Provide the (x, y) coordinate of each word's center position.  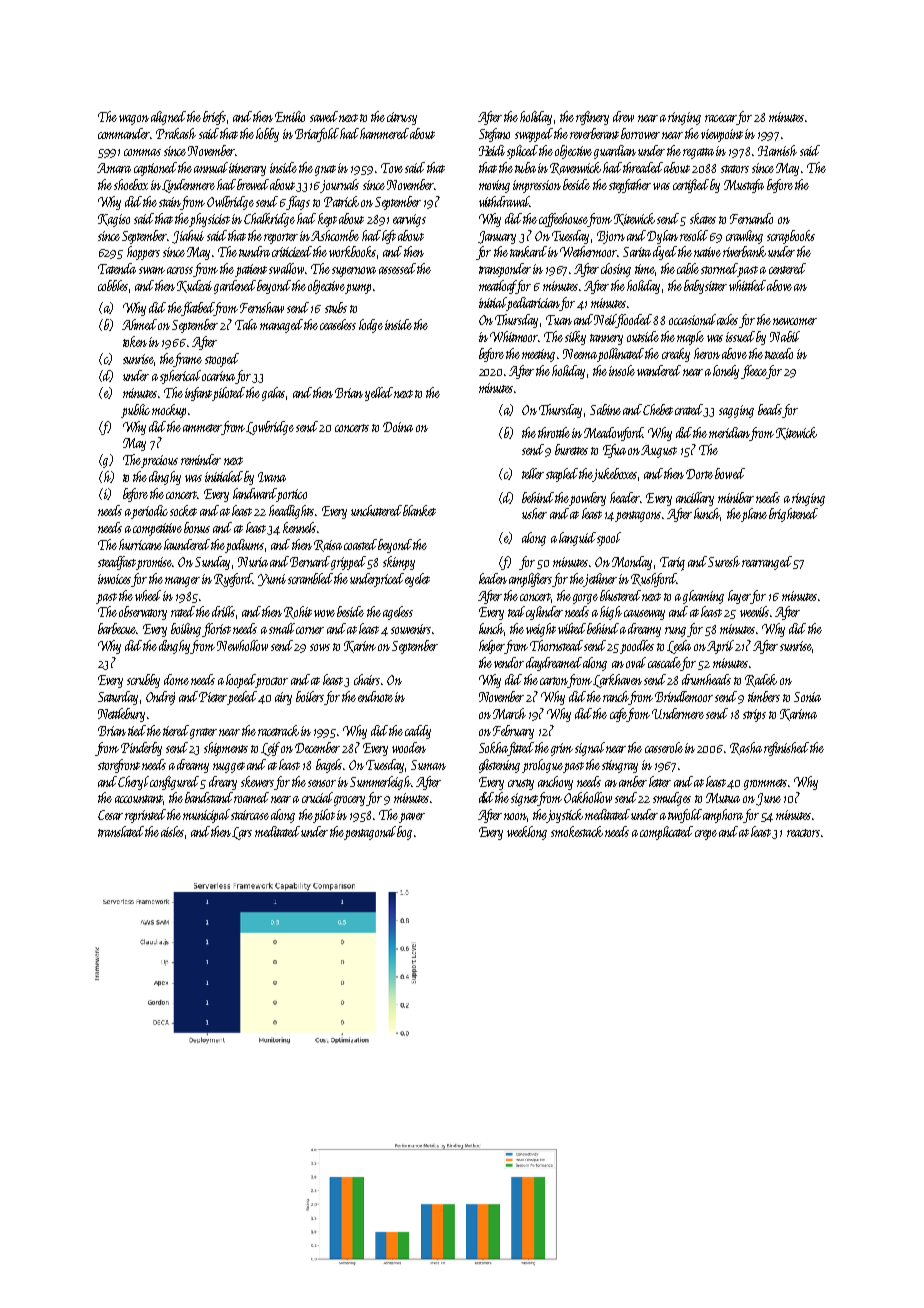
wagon (134, 120)
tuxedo (779, 353)
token (135, 341)
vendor (509, 662)
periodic (150, 512)
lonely (726, 372)
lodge (371, 326)
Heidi (492, 150)
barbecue (117, 628)
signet (525, 799)
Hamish (777, 150)
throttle (554, 432)
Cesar (110, 815)
